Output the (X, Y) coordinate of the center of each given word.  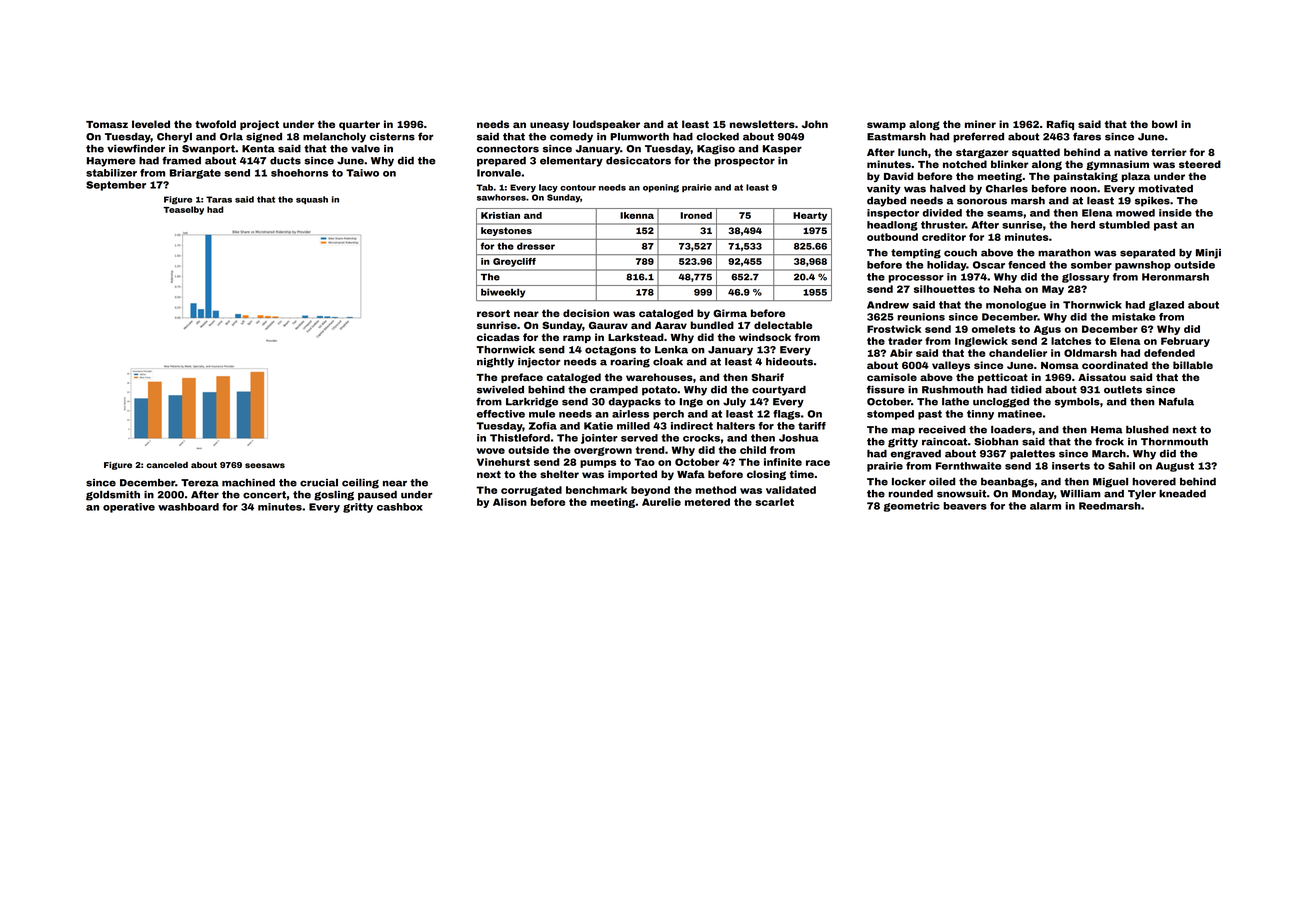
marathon (1064, 253)
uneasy (549, 126)
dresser (536, 246)
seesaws (265, 465)
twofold (215, 124)
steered (1200, 164)
